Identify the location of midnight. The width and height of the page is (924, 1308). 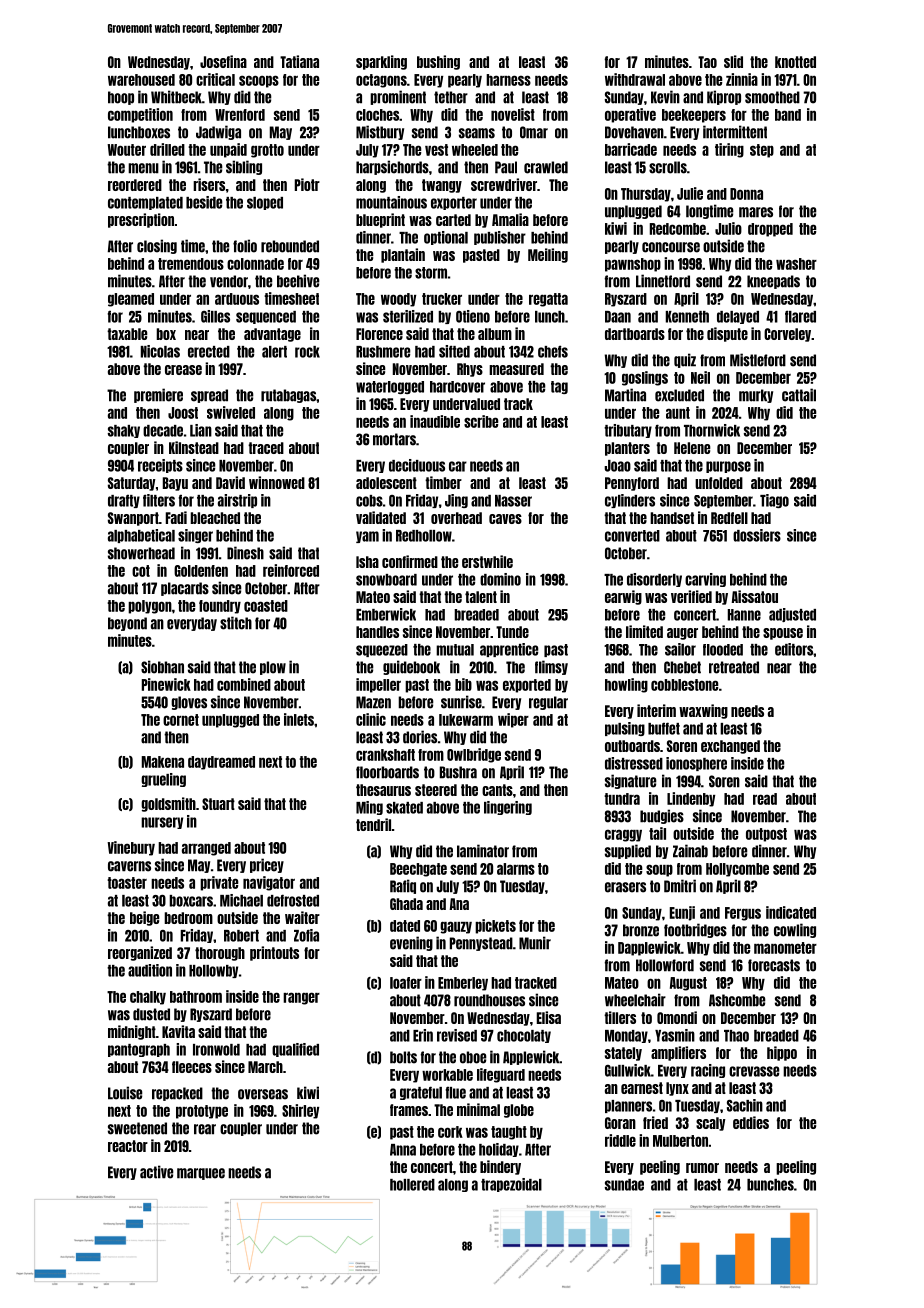
(132, 1032).
